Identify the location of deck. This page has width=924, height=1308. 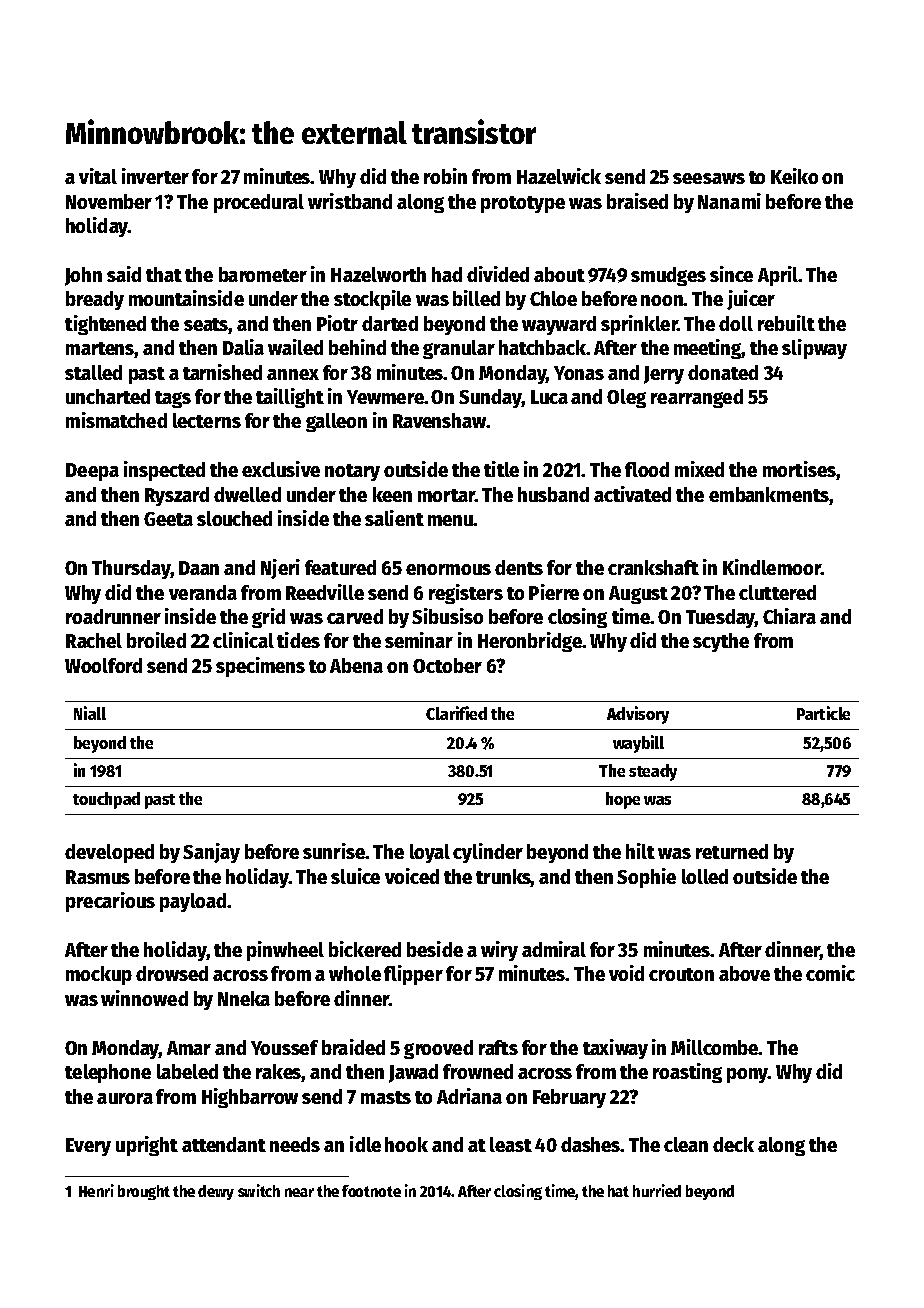
(733, 1144).
